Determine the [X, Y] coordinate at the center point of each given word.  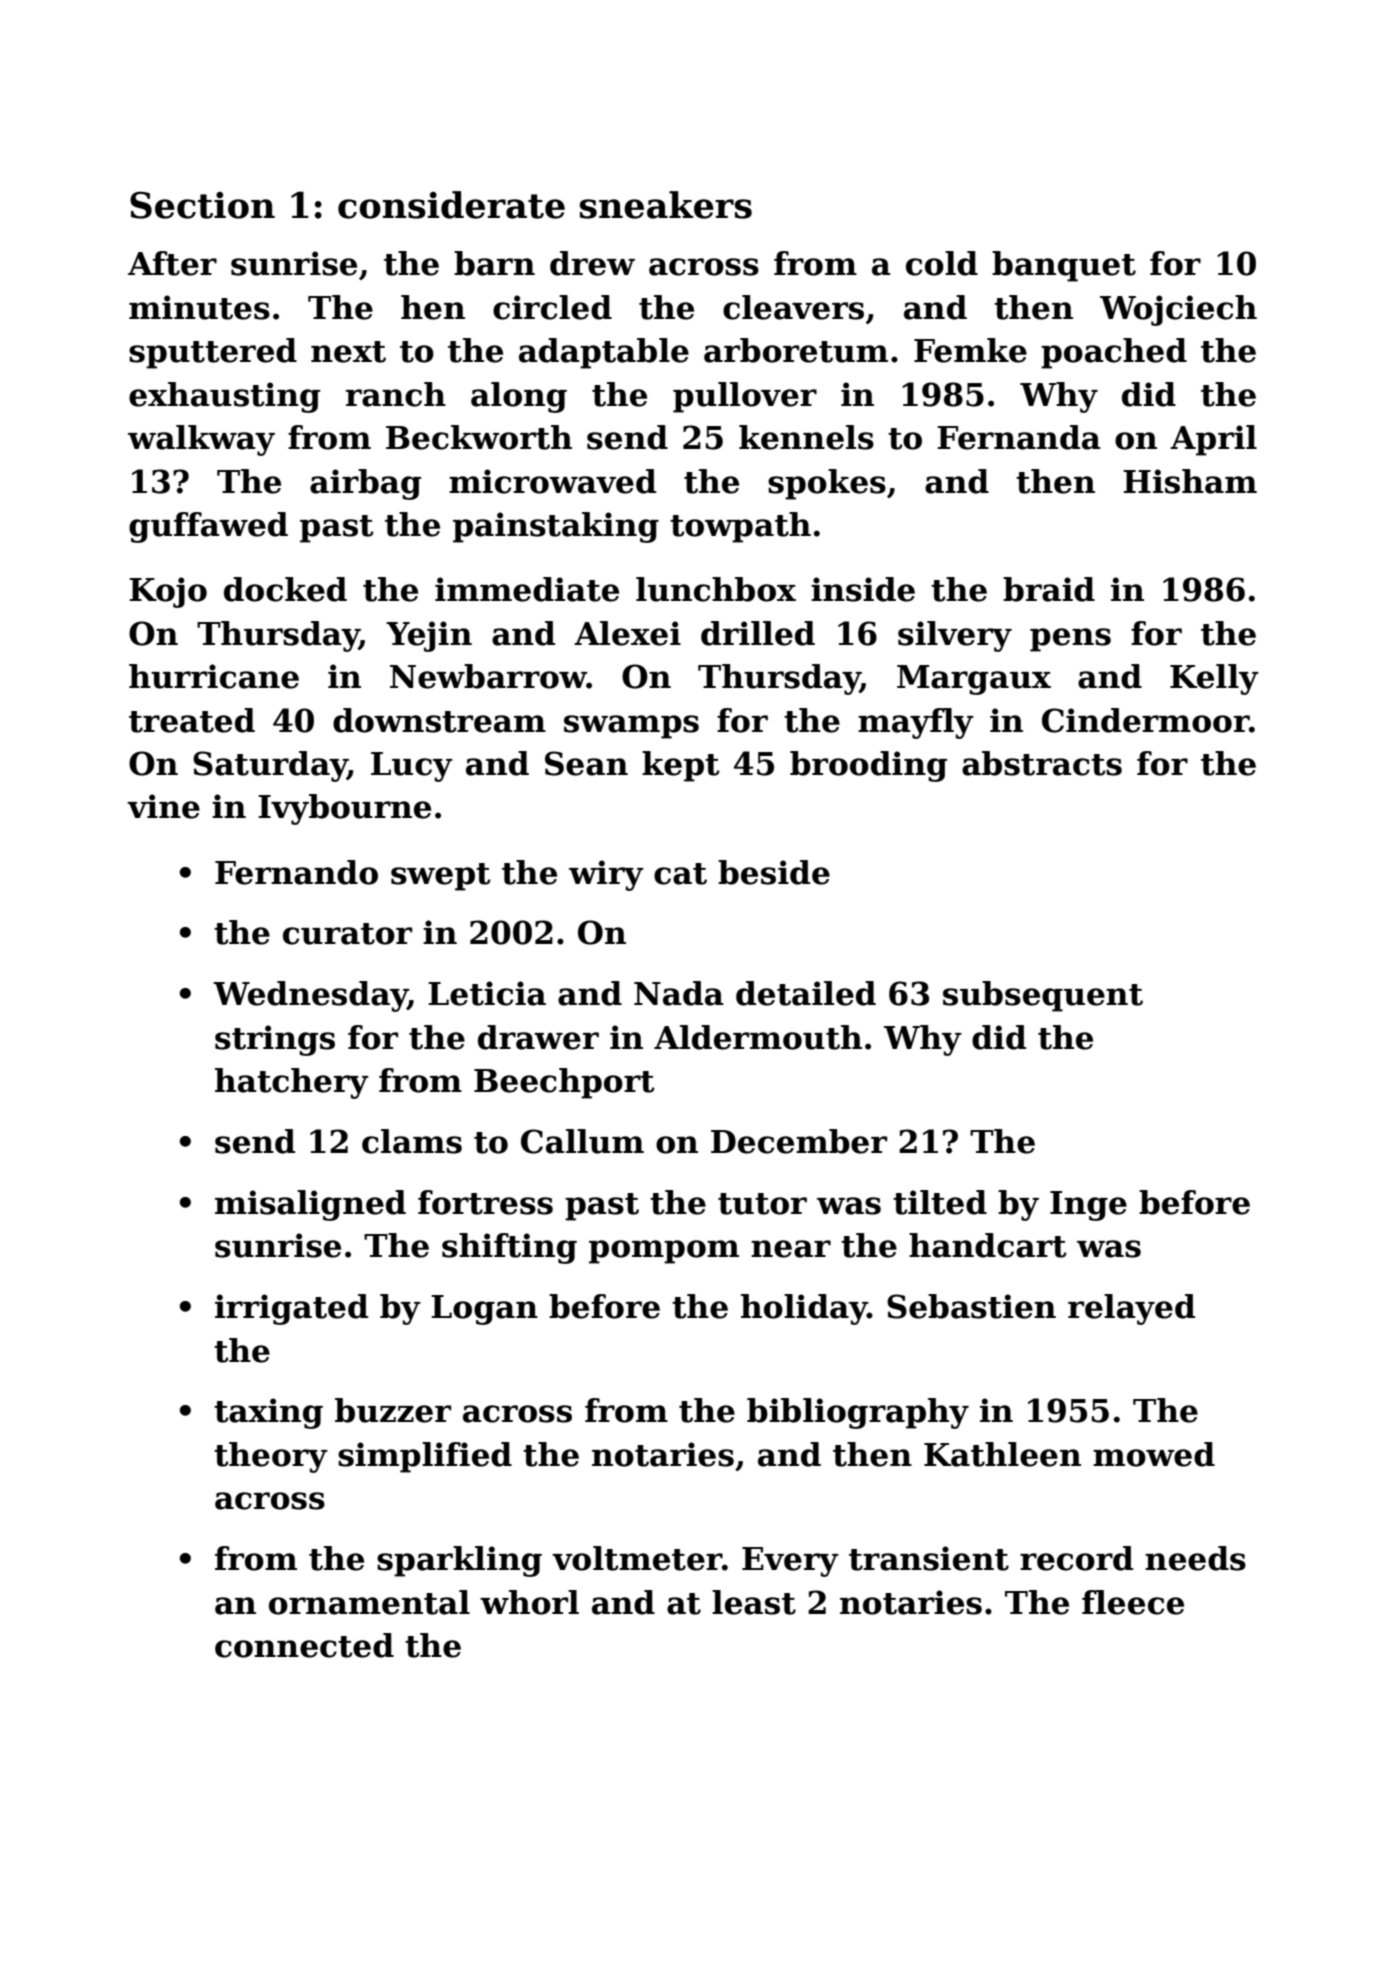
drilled [758, 633]
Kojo [168, 592]
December [799, 1141]
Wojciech [1178, 310]
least [754, 1602]
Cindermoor [1145, 720]
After [172, 263]
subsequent [1043, 996]
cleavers [793, 307]
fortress [485, 1202]
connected [304, 1645]
